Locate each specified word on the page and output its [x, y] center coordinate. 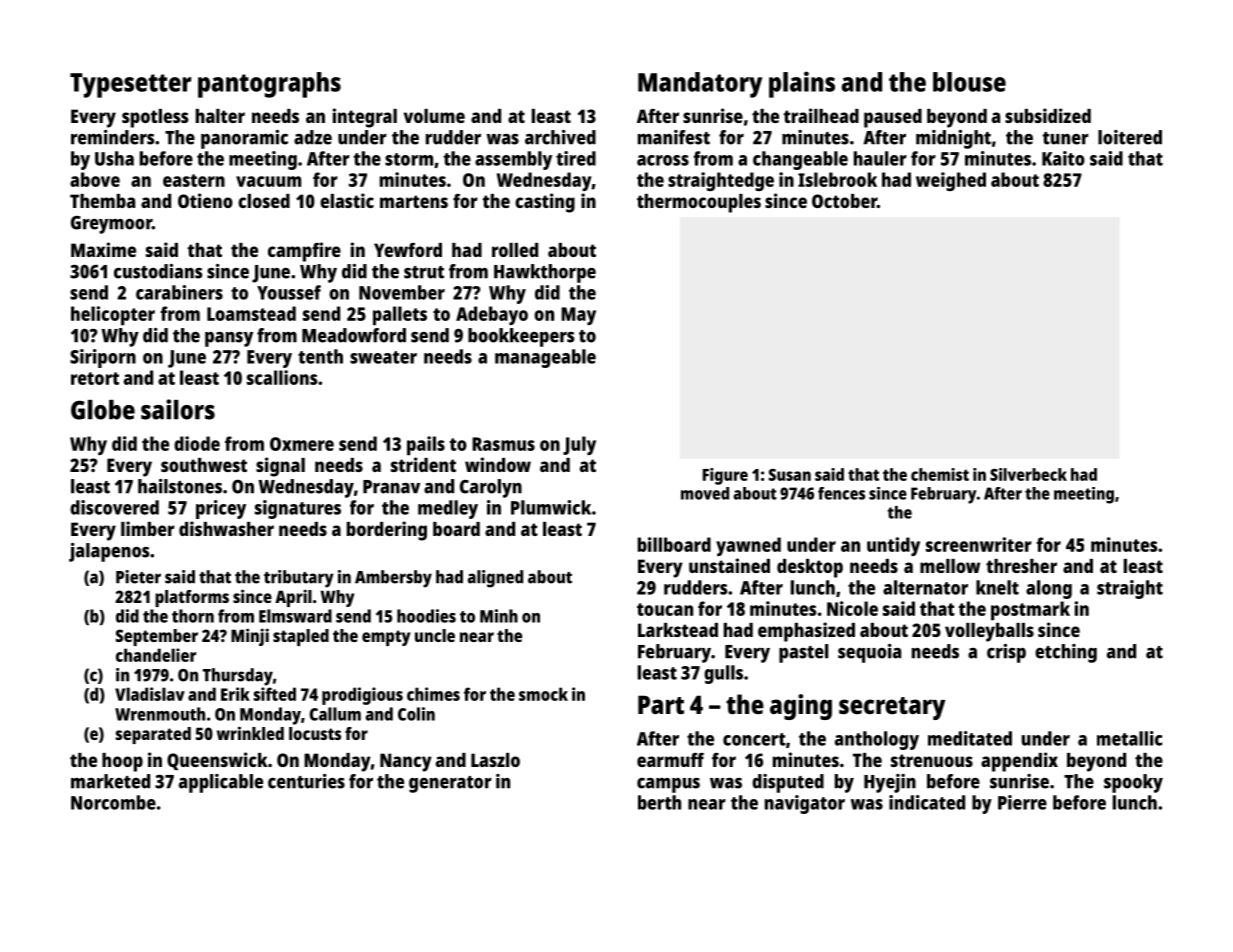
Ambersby [393, 579]
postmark [1030, 610]
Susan [790, 475]
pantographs [269, 85]
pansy [229, 339]
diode [197, 443]
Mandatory [700, 85]
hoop [122, 762]
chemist [940, 474]
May [578, 316]
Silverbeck [1028, 474]
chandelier [156, 655]
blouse [969, 82]
